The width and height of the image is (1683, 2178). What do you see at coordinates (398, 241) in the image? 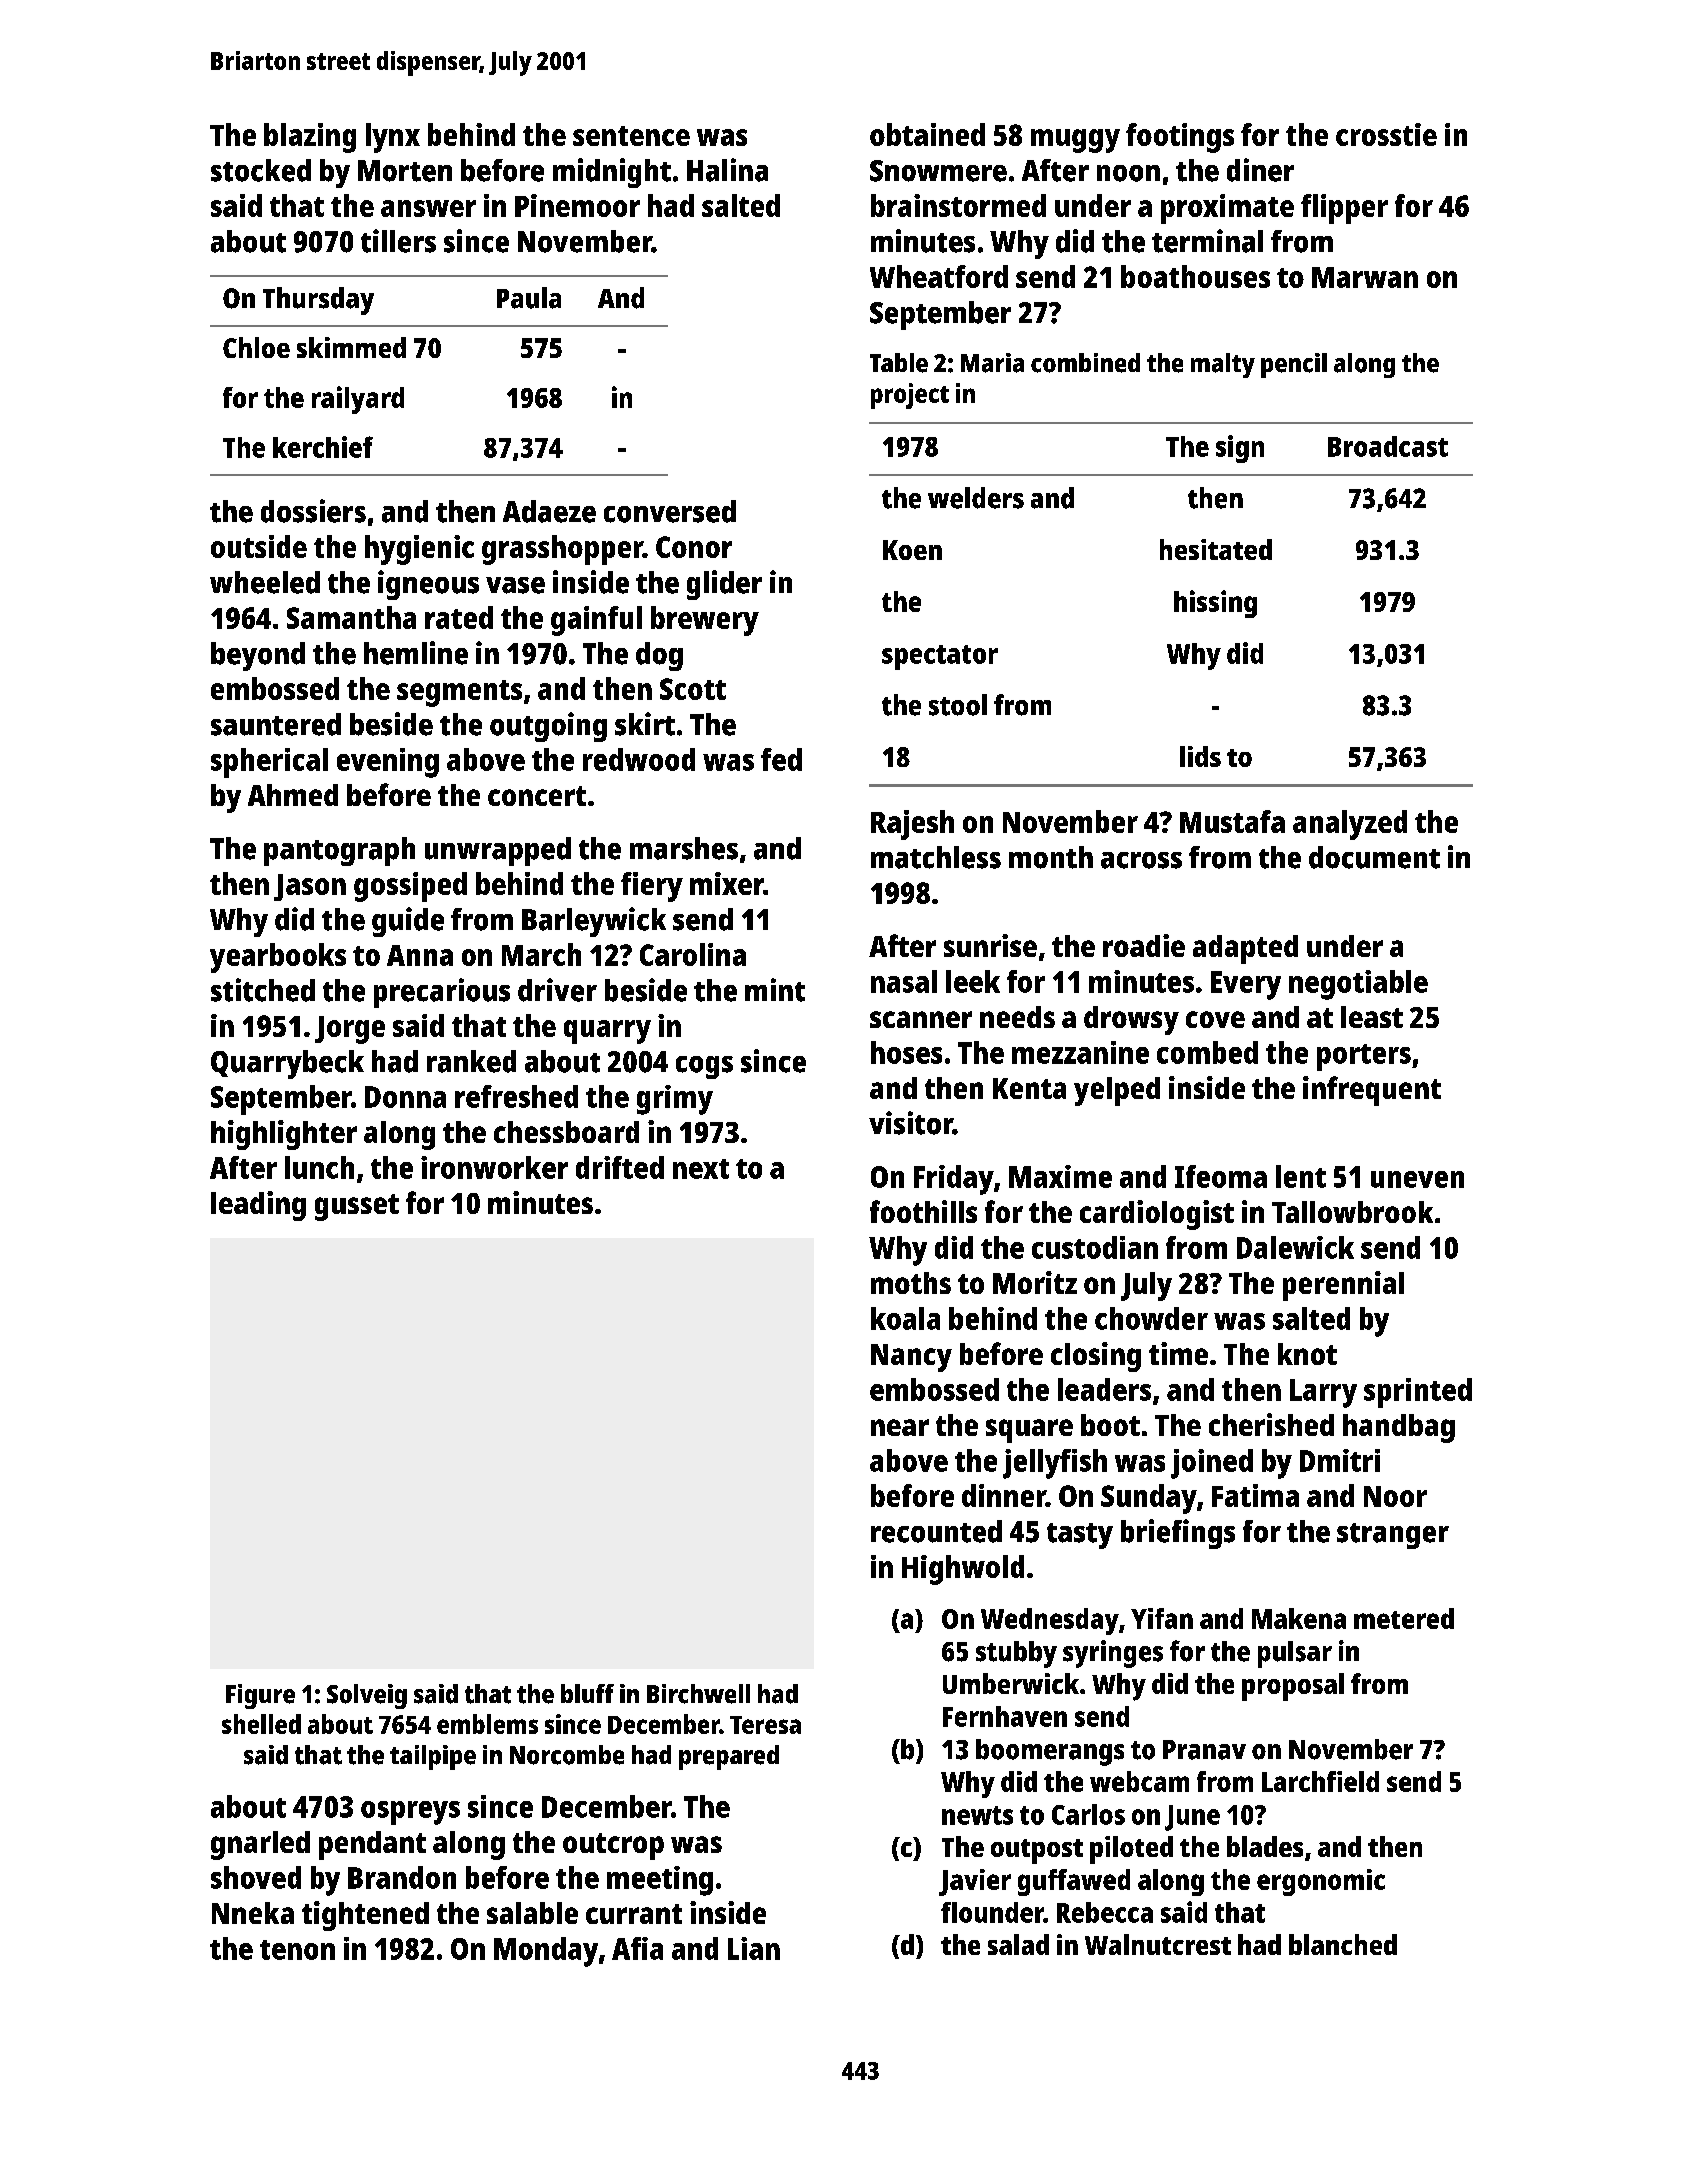
I see `tillers` at bounding box center [398, 241].
